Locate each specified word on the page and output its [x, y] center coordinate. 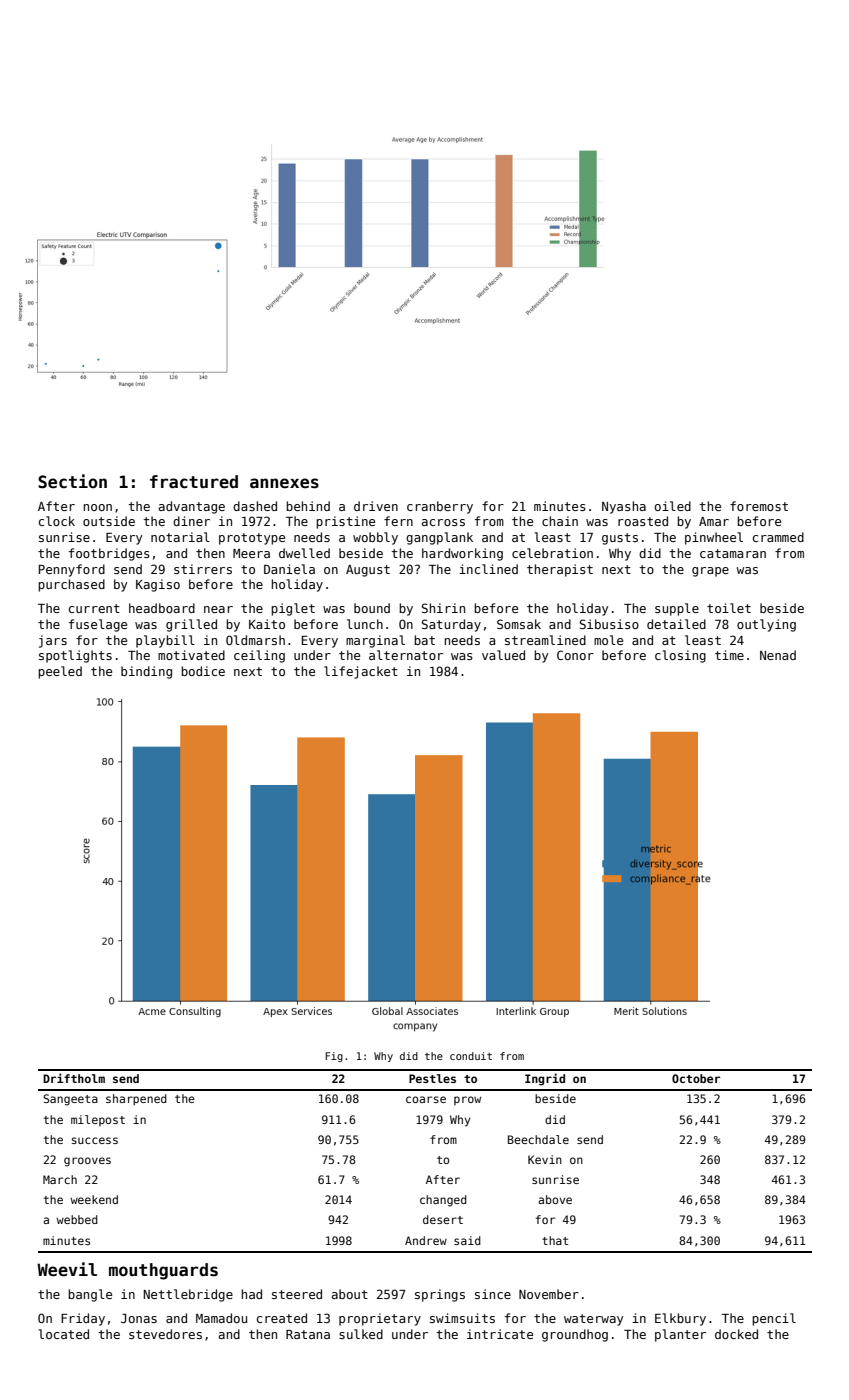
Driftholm [74, 1078]
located [64, 1334]
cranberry [440, 507]
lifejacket [361, 672]
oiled [672, 506]
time [729, 655]
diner [191, 521]
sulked [361, 1334]
